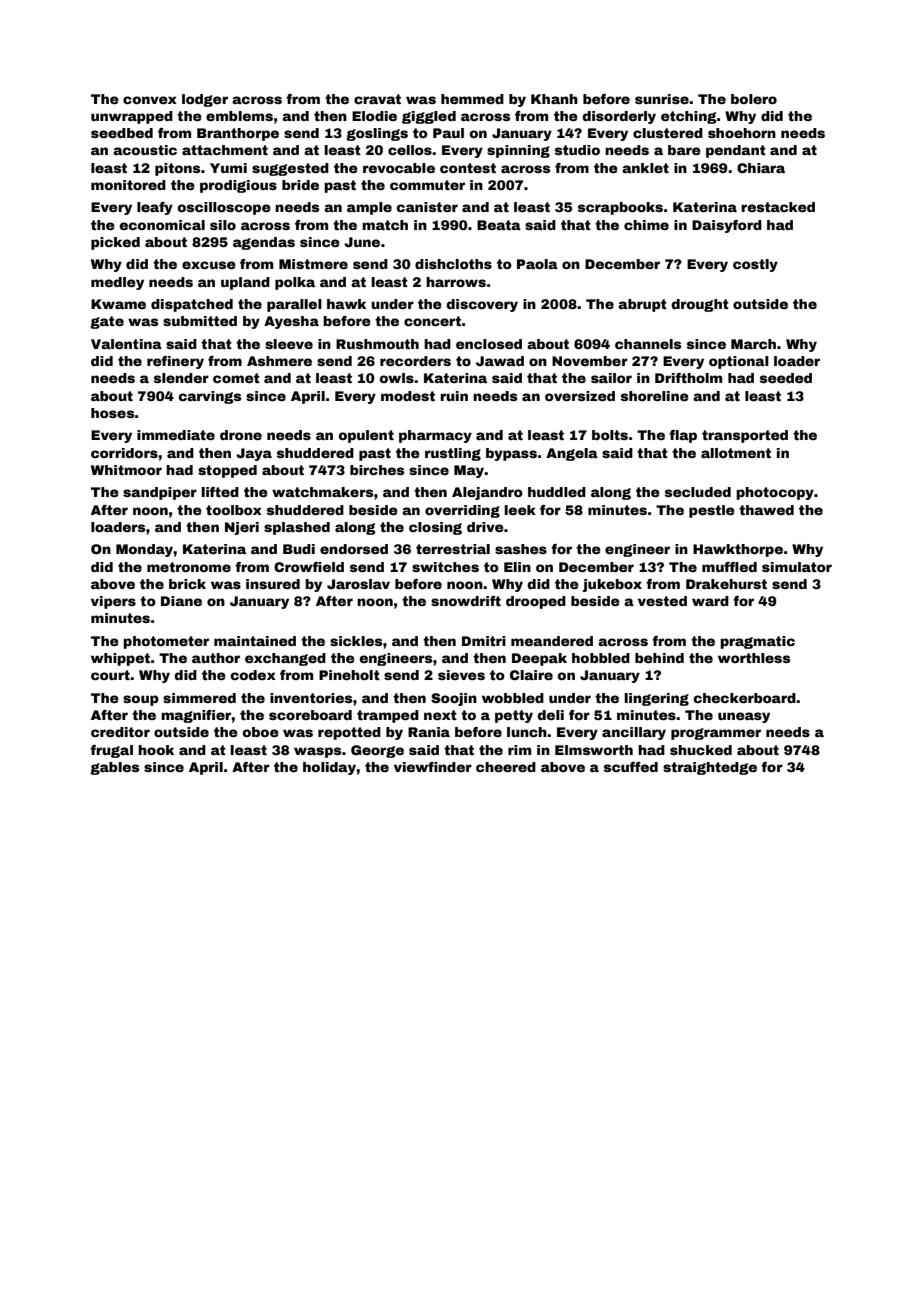 The image size is (924, 1308). I want to click on viewfinder, so click(433, 767).
